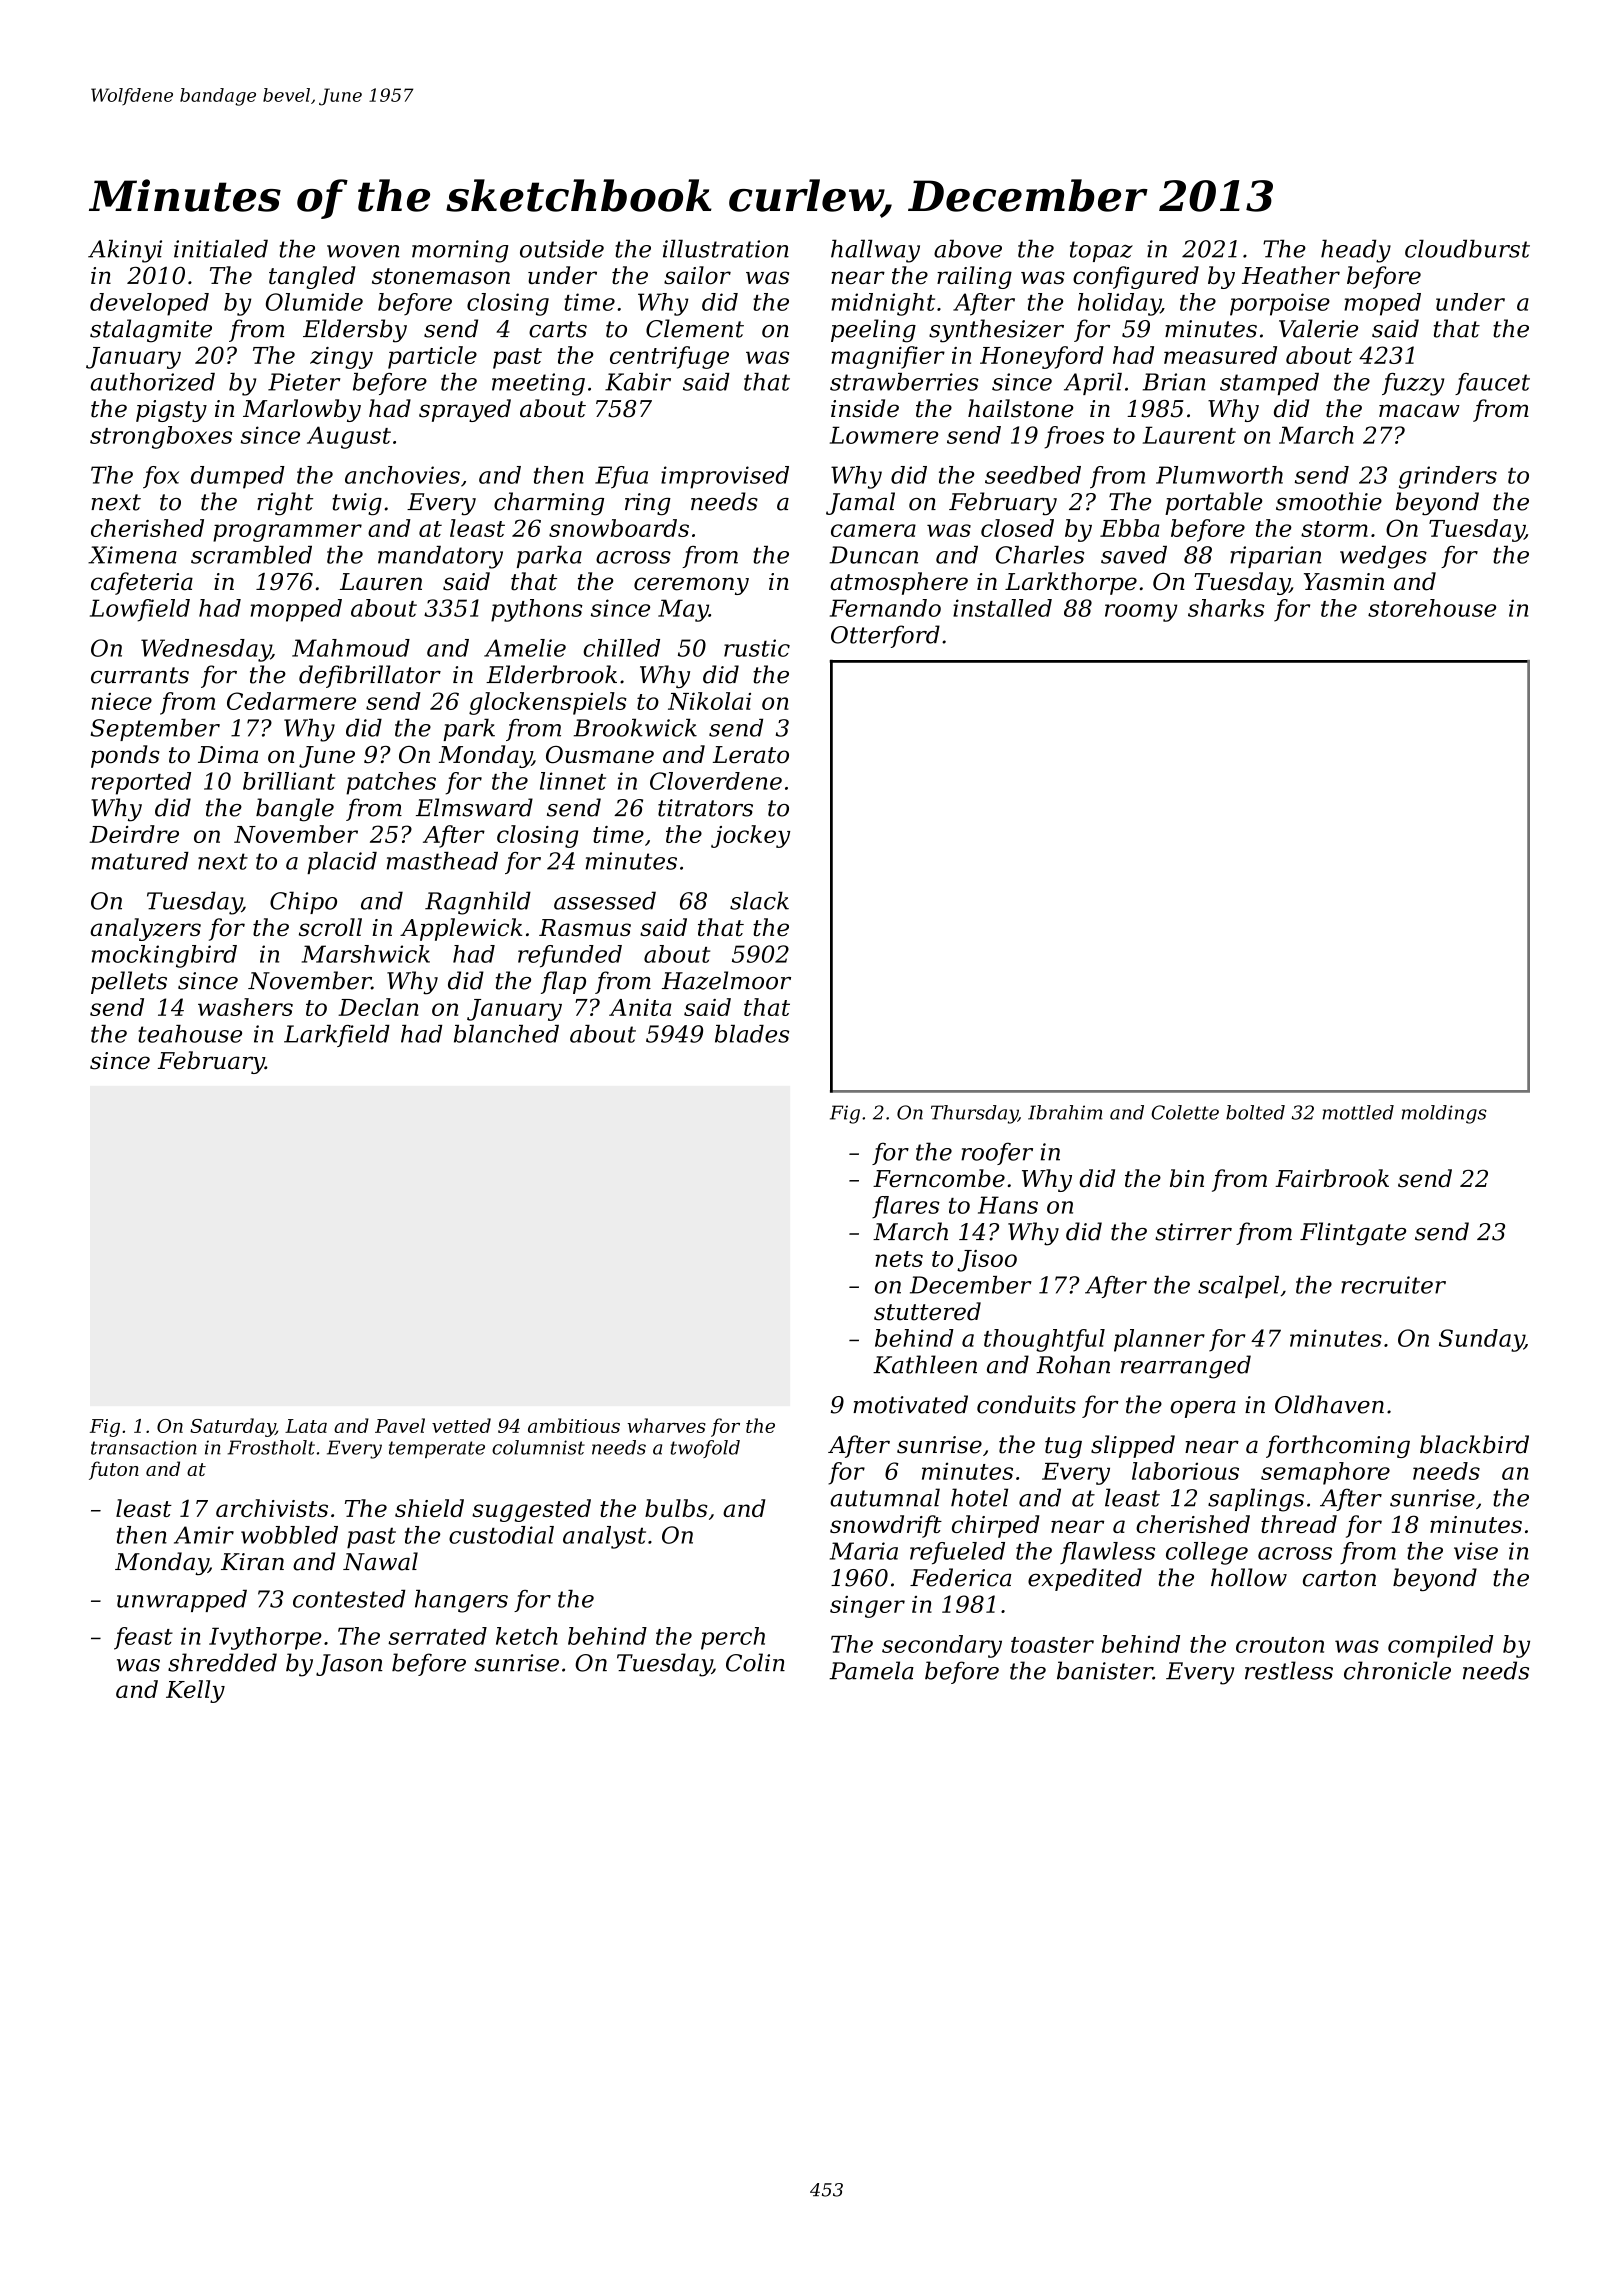 This image has width=1620, height=2292. Describe the element at coordinates (1226, 608) in the image. I see `sharks` at that location.
